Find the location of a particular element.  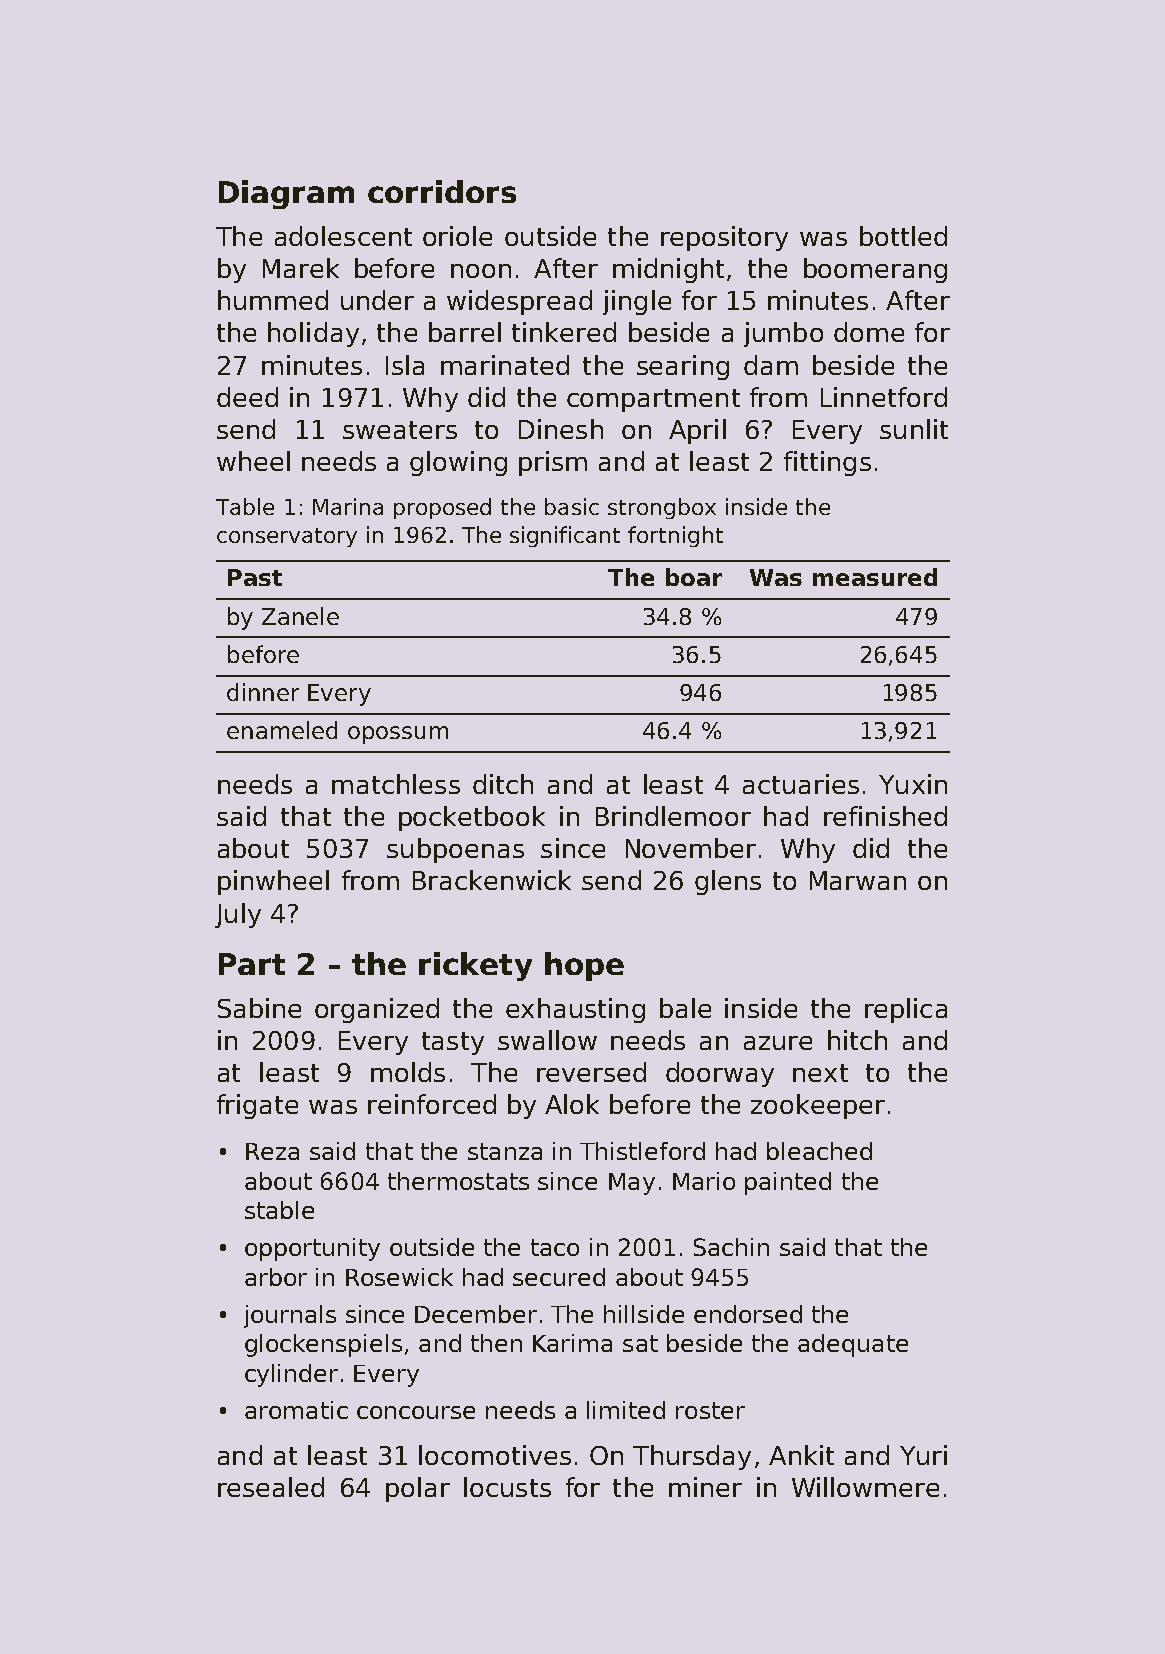

ditch is located at coordinates (503, 784).
